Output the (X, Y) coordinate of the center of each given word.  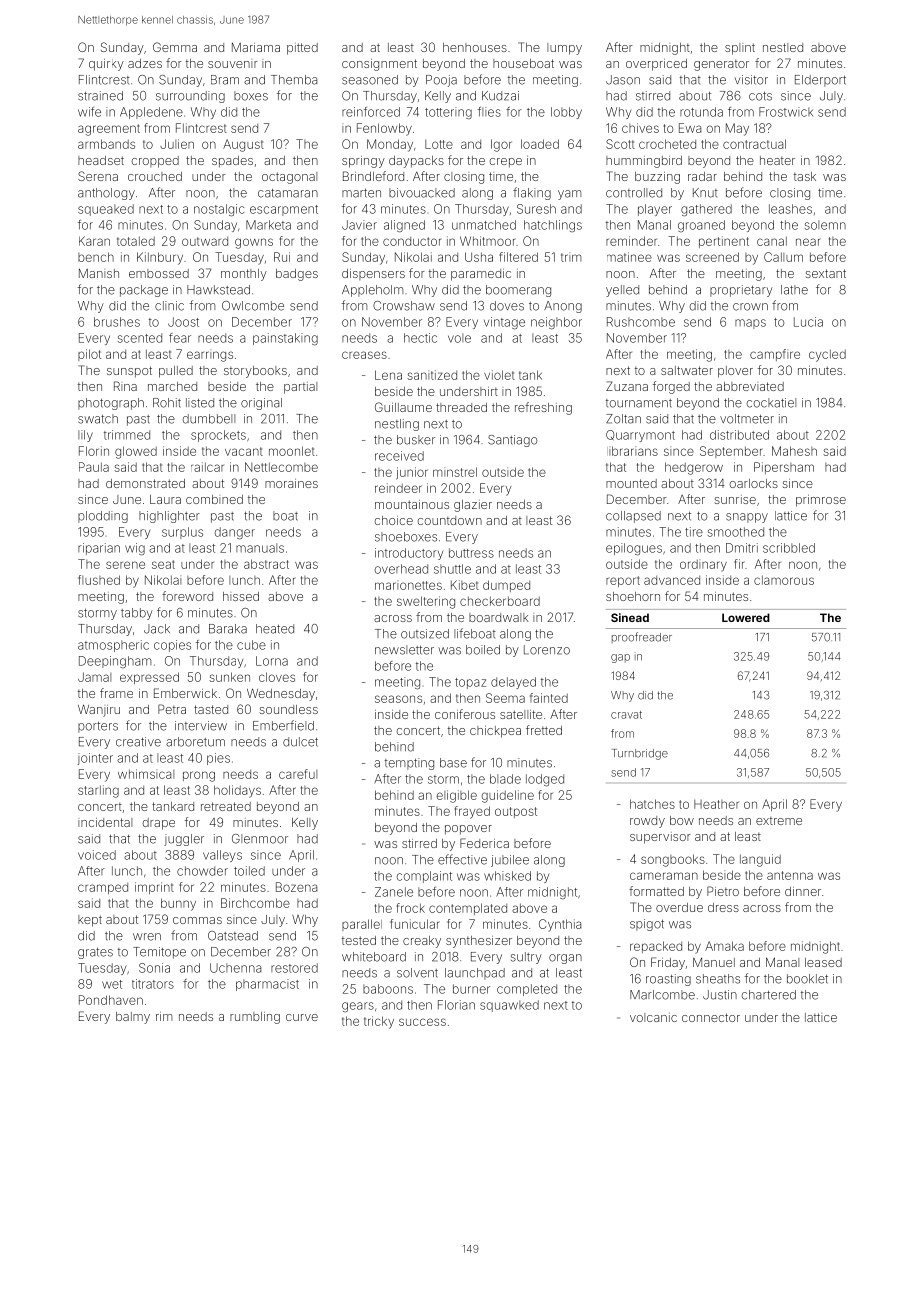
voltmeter (747, 419)
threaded (461, 407)
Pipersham (784, 468)
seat (163, 564)
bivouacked (422, 193)
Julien (177, 144)
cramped (103, 888)
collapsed (633, 517)
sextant (825, 273)
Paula (94, 467)
